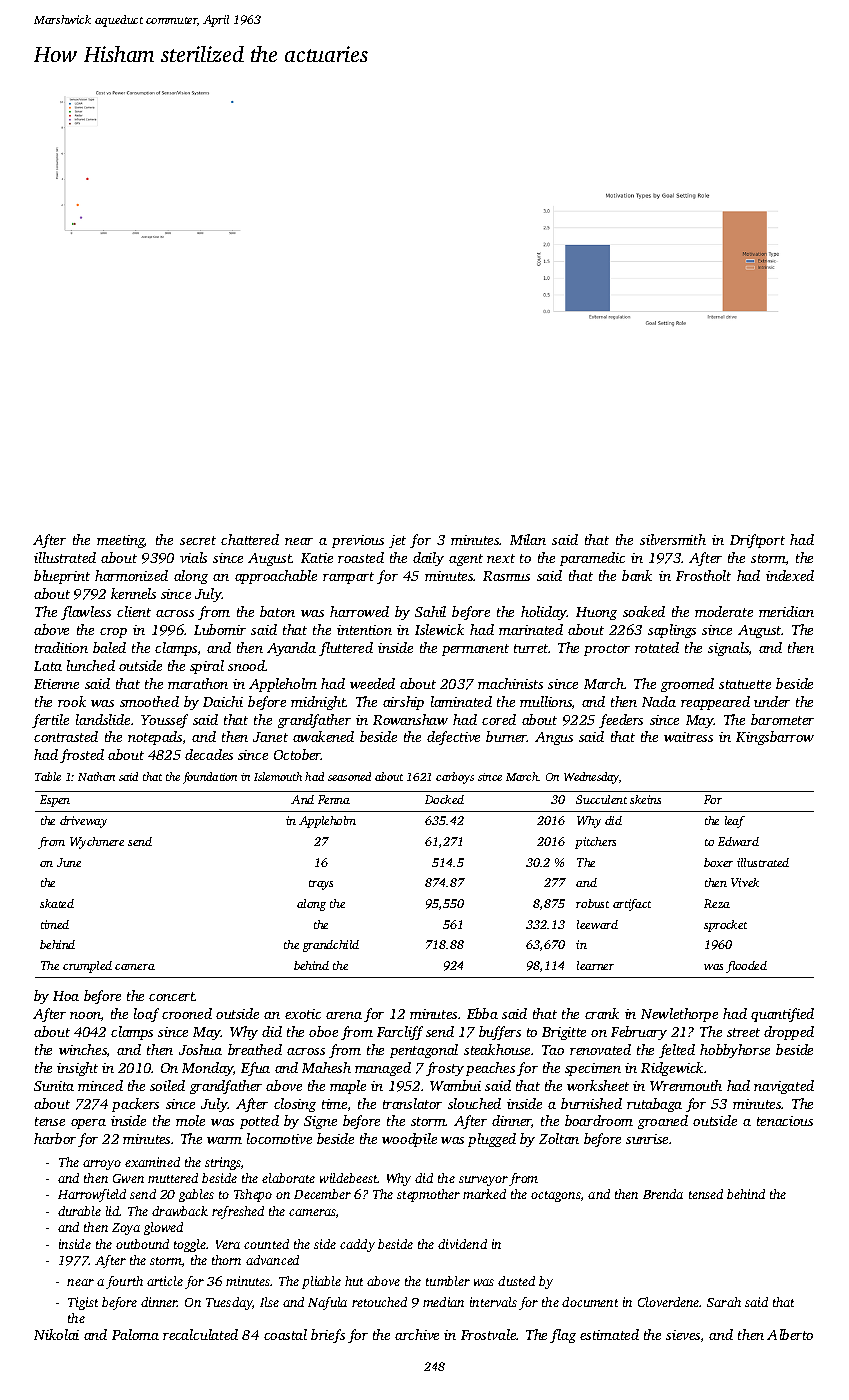 The height and width of the document is (1400, 849). Describe the element at coordinates (97, 843) in the document. I see `Wychmere` at that location.
